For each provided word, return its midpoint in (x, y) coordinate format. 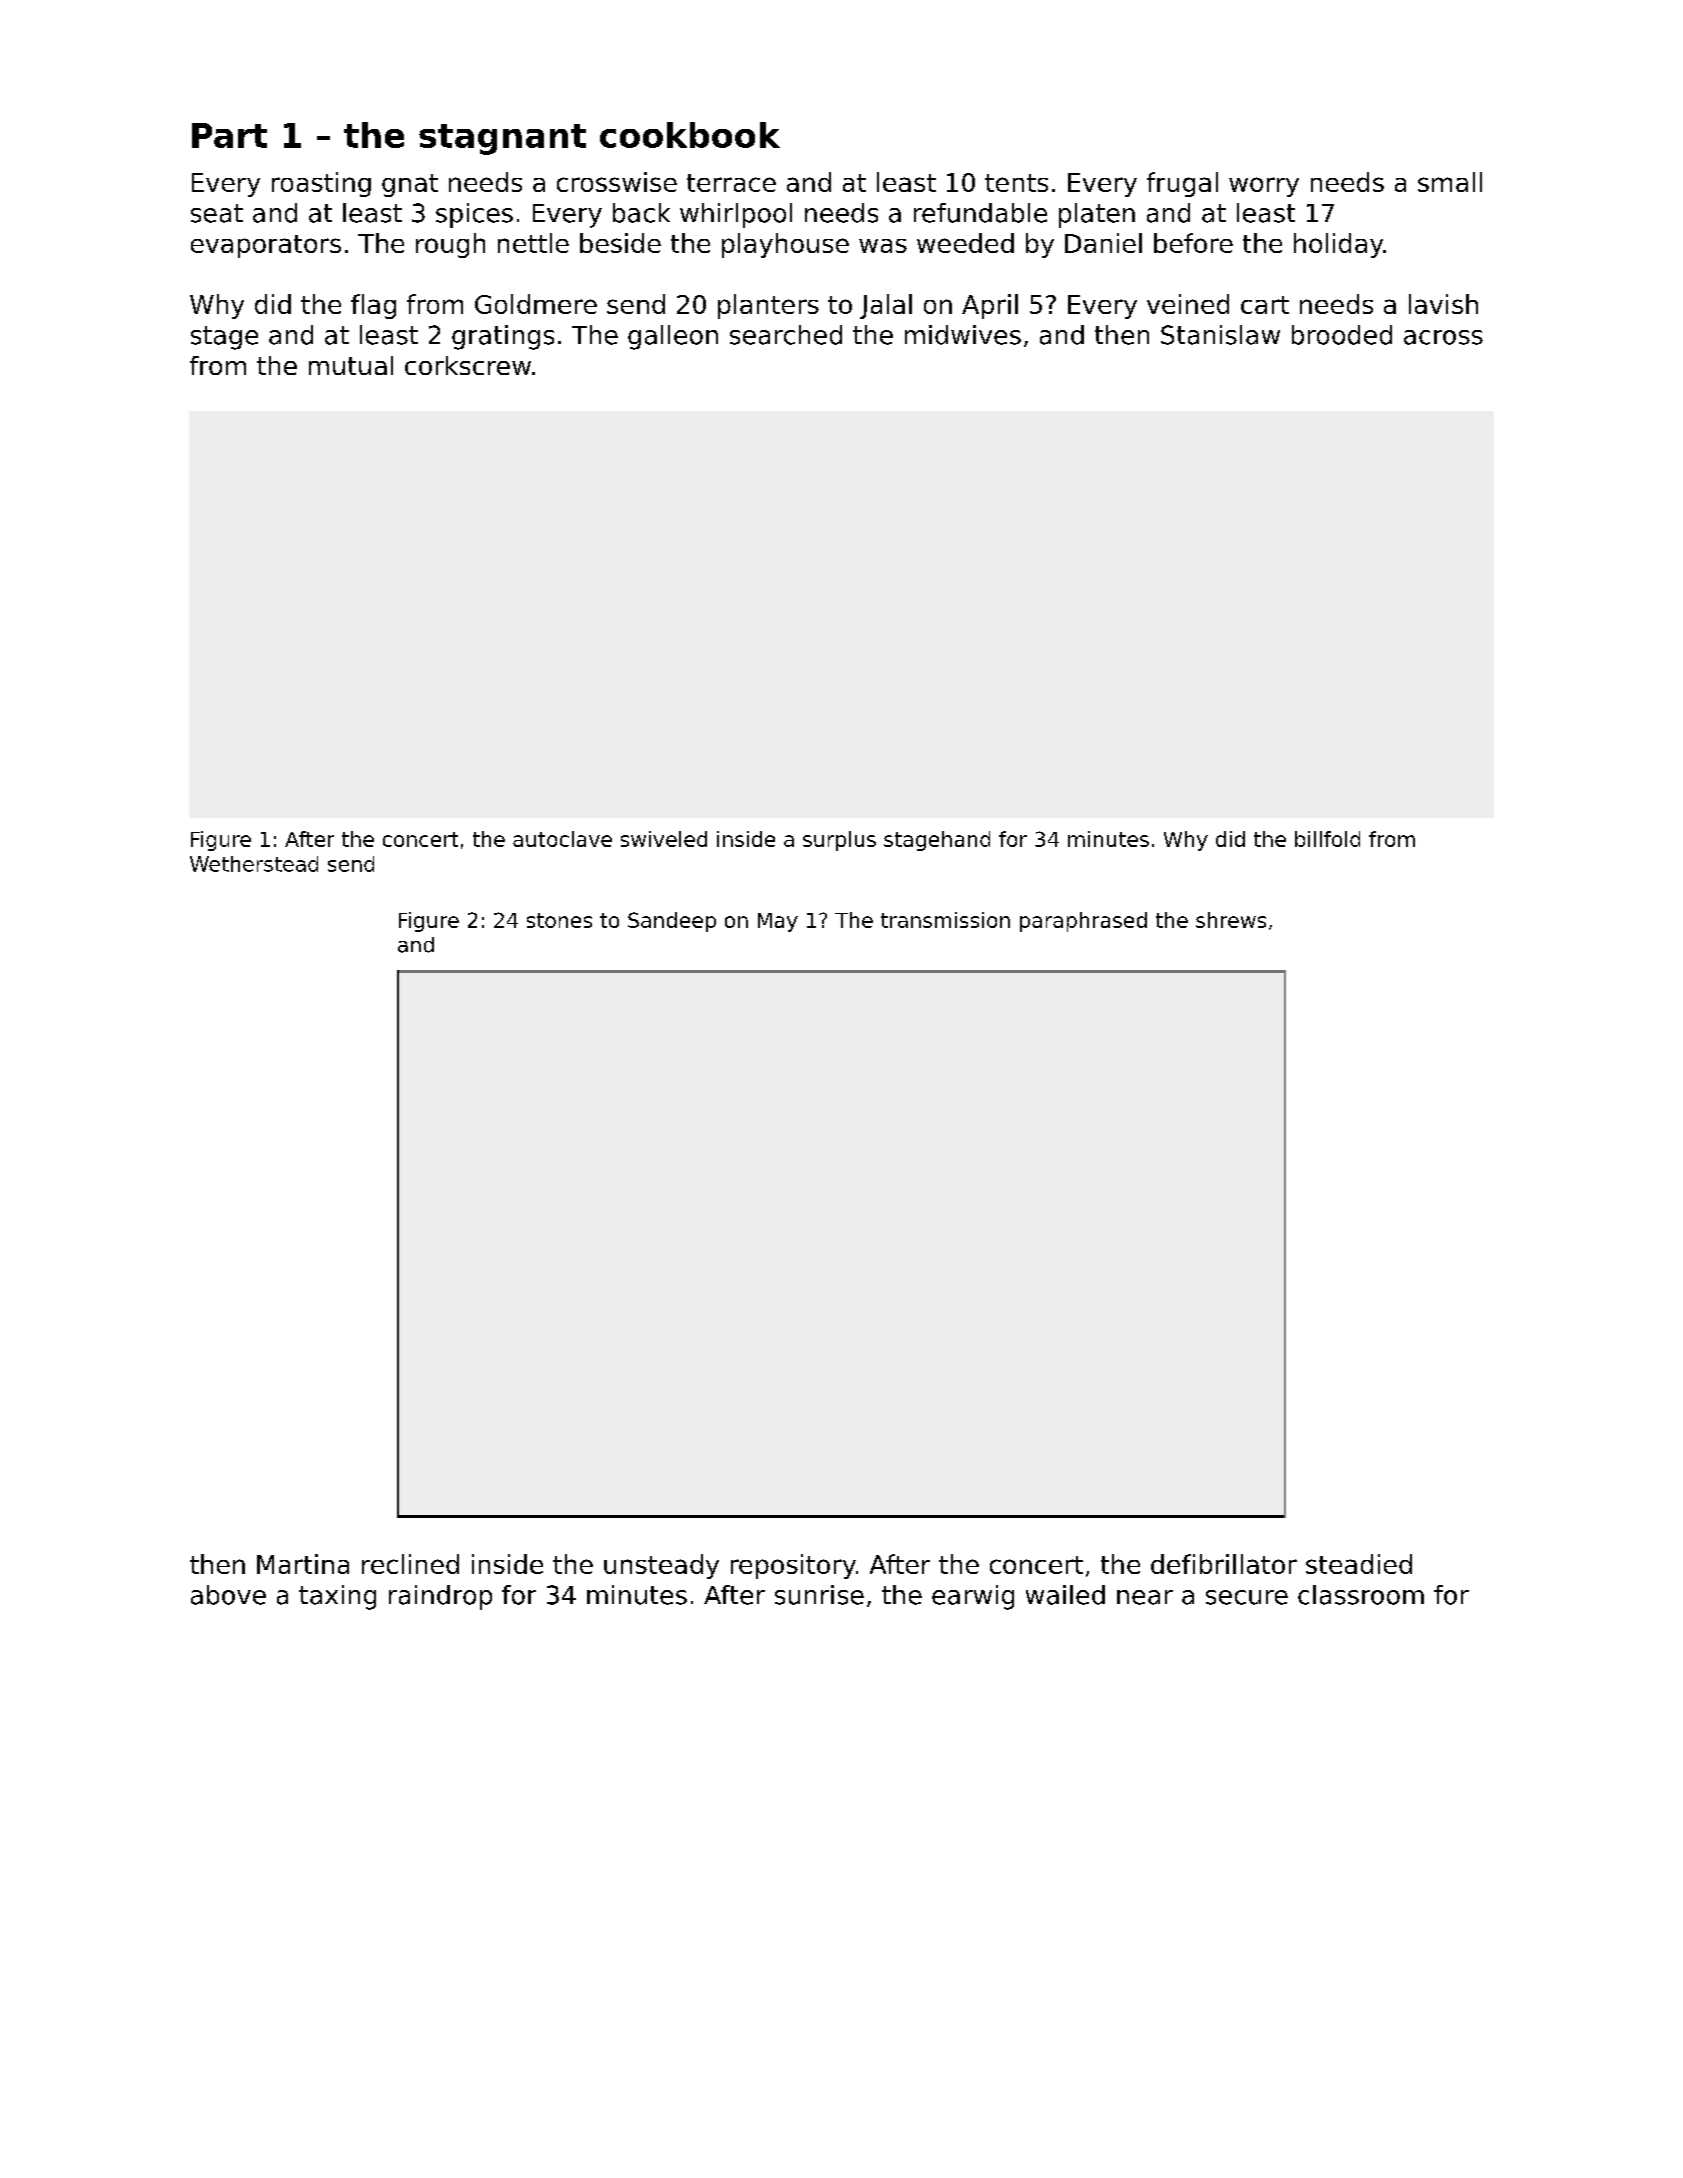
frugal (1182, 184)
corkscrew (468, 365)
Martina (303, 1564)
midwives (963, 335)
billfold (1327, 839)
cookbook (690, 135)
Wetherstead (254, 864)
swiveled (664, 839)
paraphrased (1083, 922)
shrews (1231, 920)
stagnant (502, 139)
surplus (839, 841)
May (778, 922)
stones (559, 920)
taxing (337, 1597)
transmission (945, 920)
